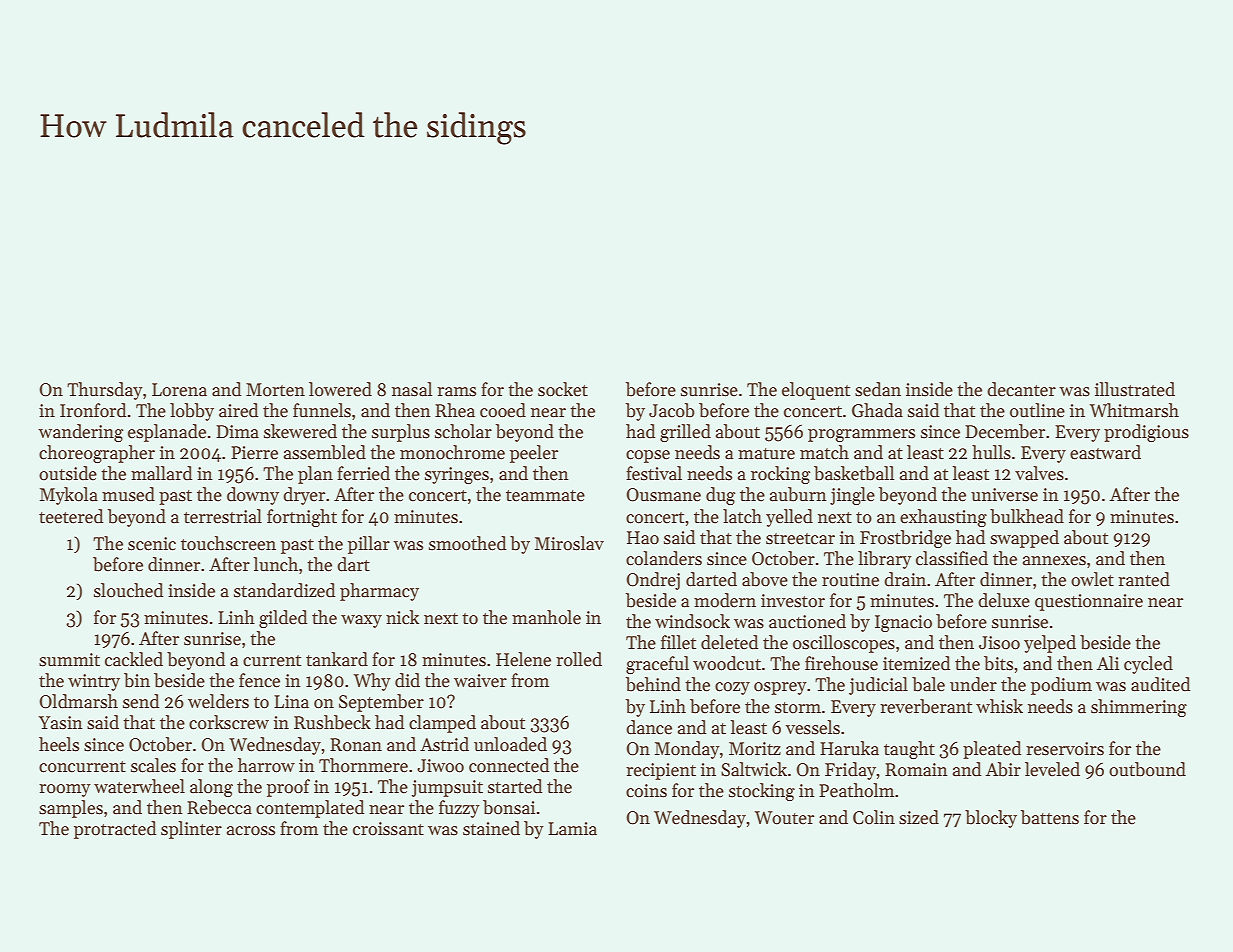 This document has height=952, width=1233. I want to click on blocky, so click(991, 819).
